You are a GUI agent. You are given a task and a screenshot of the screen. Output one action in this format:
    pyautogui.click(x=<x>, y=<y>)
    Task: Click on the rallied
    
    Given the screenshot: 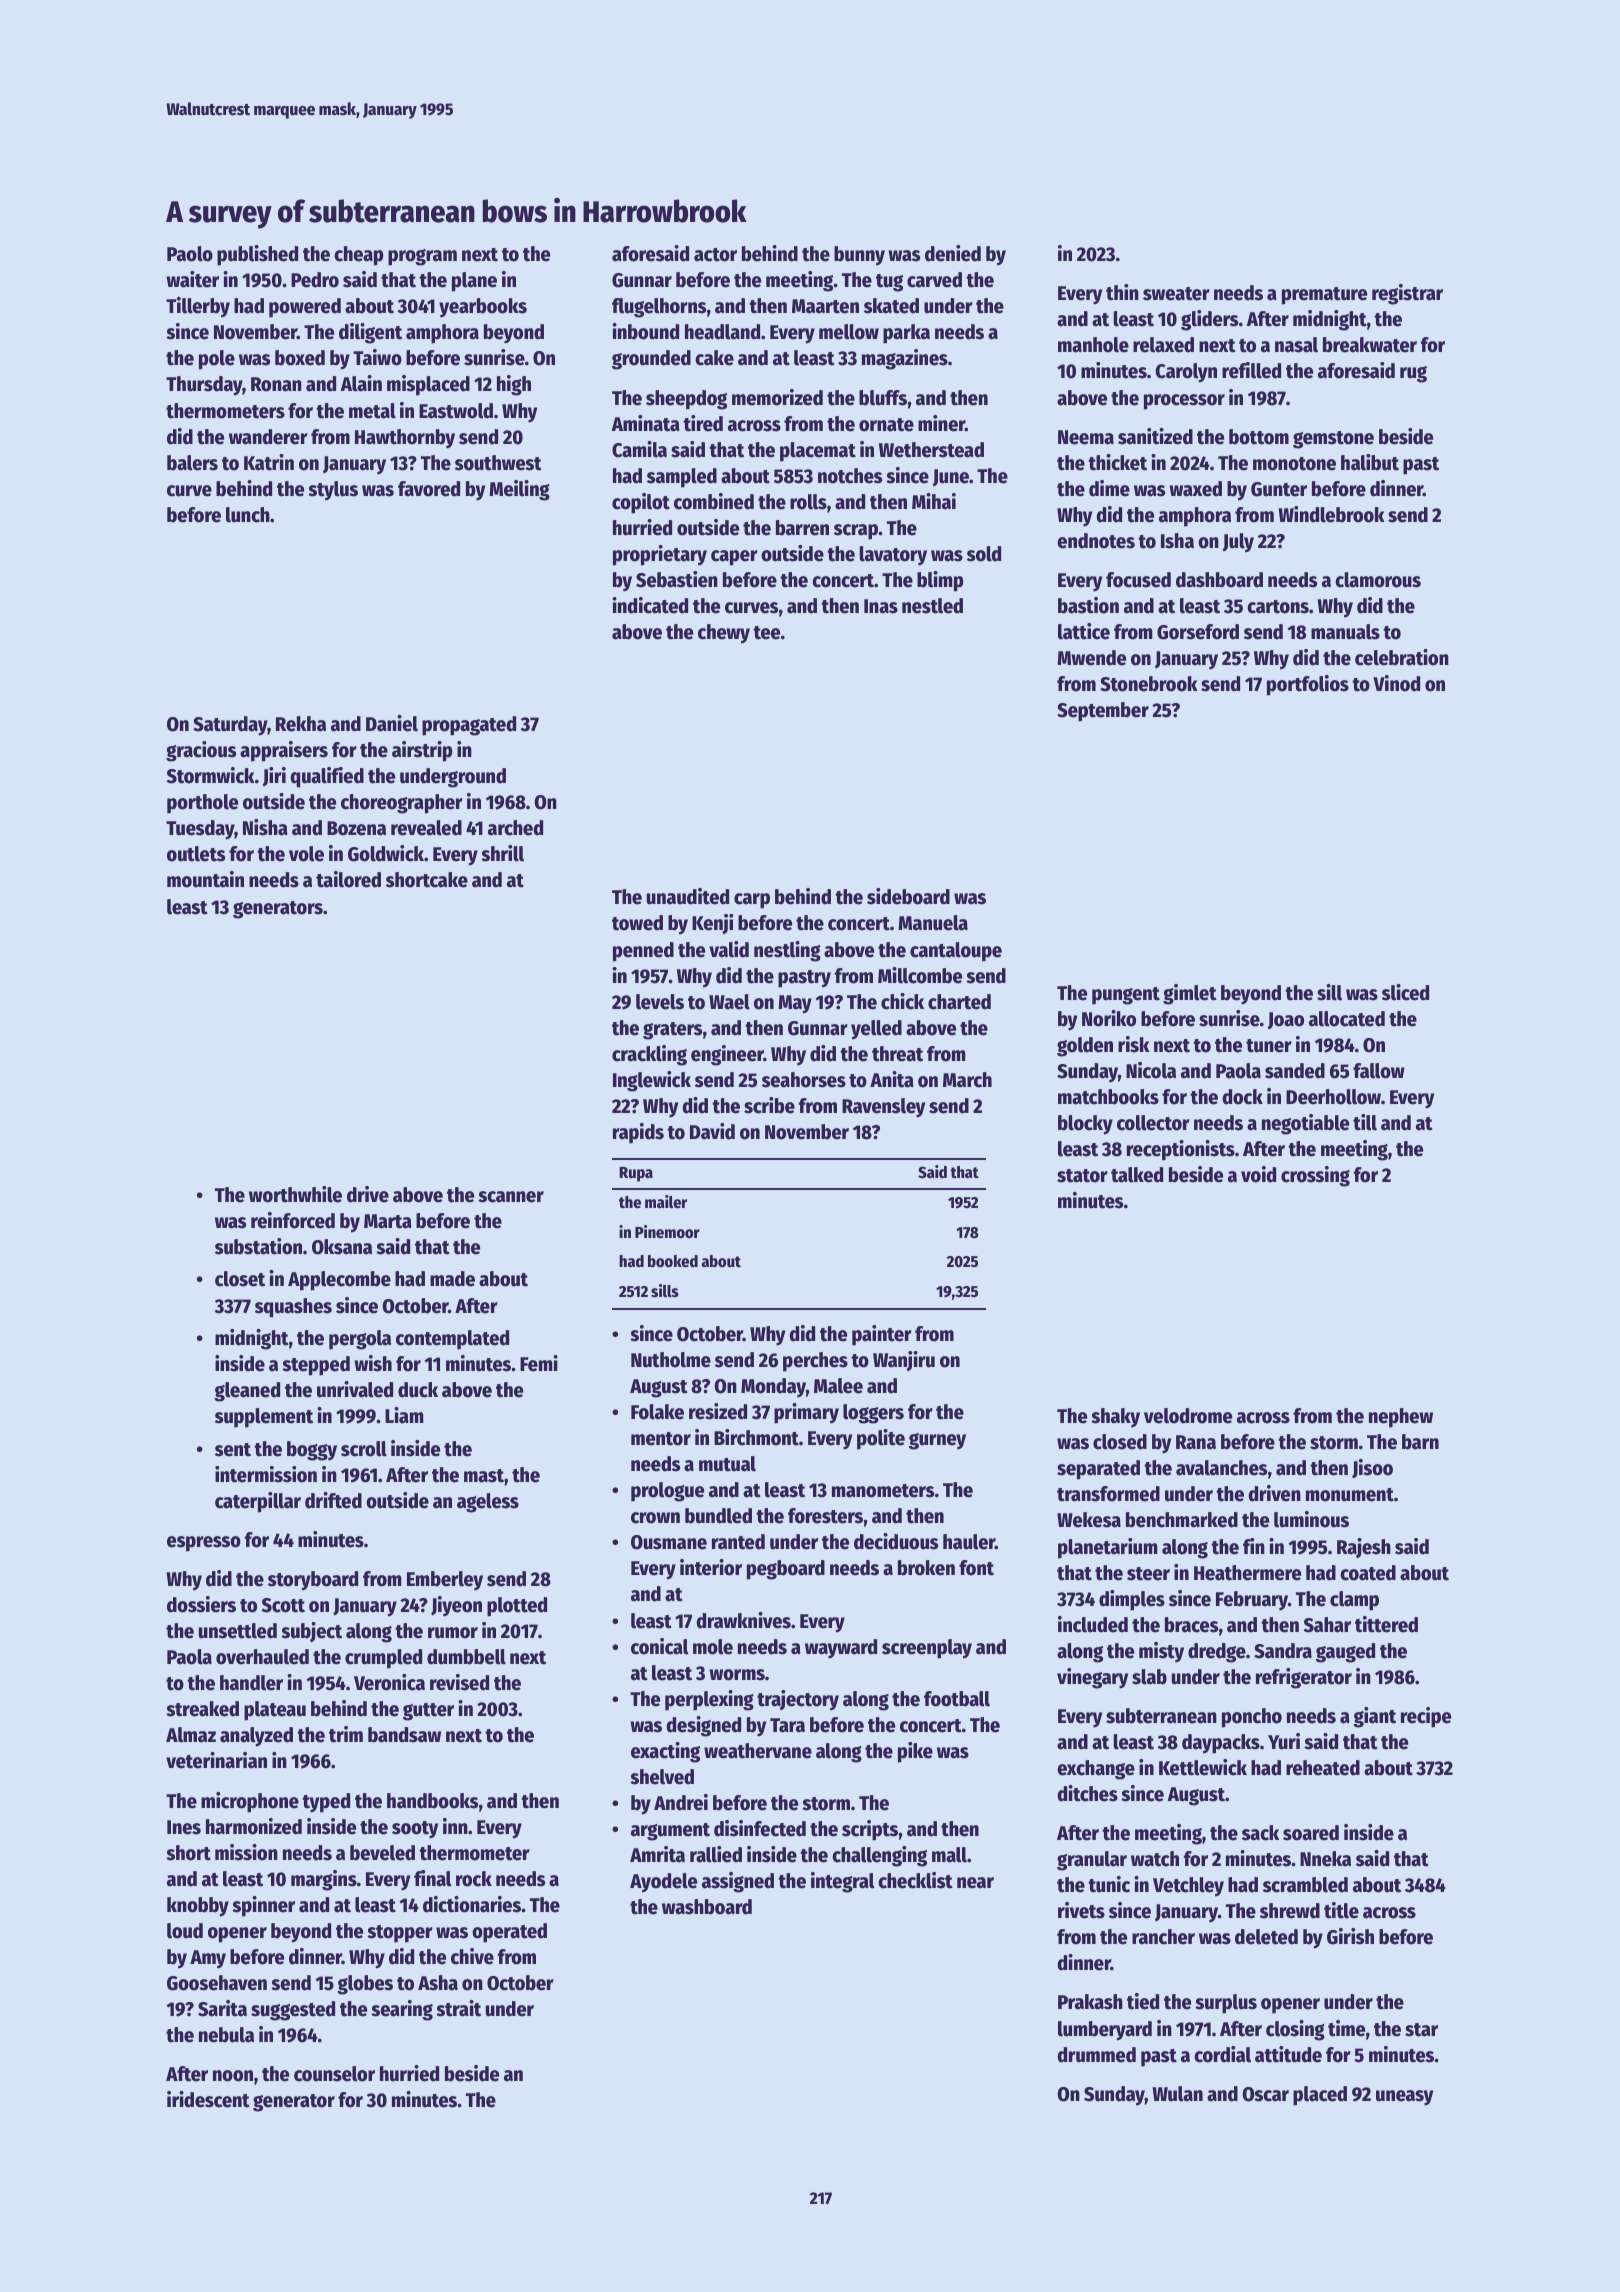 What is the action you would take?
    pyautogui.click(x=716, y=1854)
